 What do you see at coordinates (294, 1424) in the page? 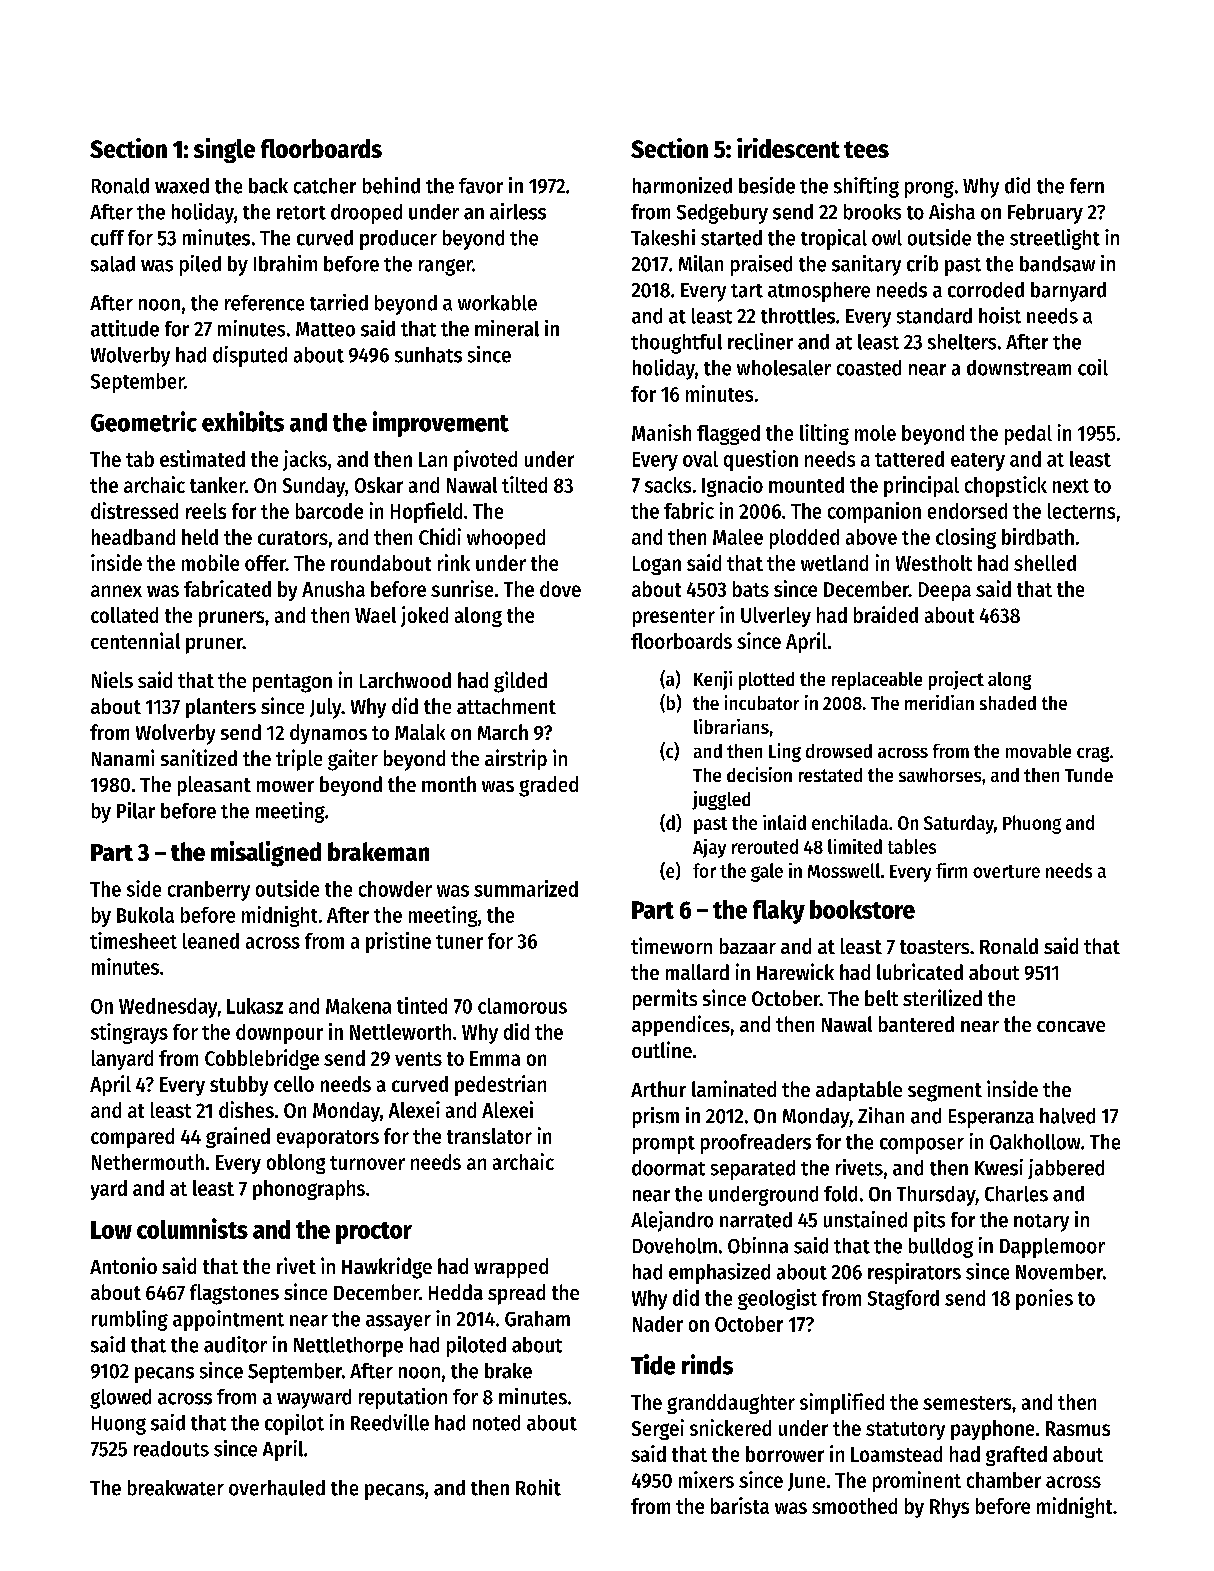
I see `copilot` at bounding box center [294, 1424].
